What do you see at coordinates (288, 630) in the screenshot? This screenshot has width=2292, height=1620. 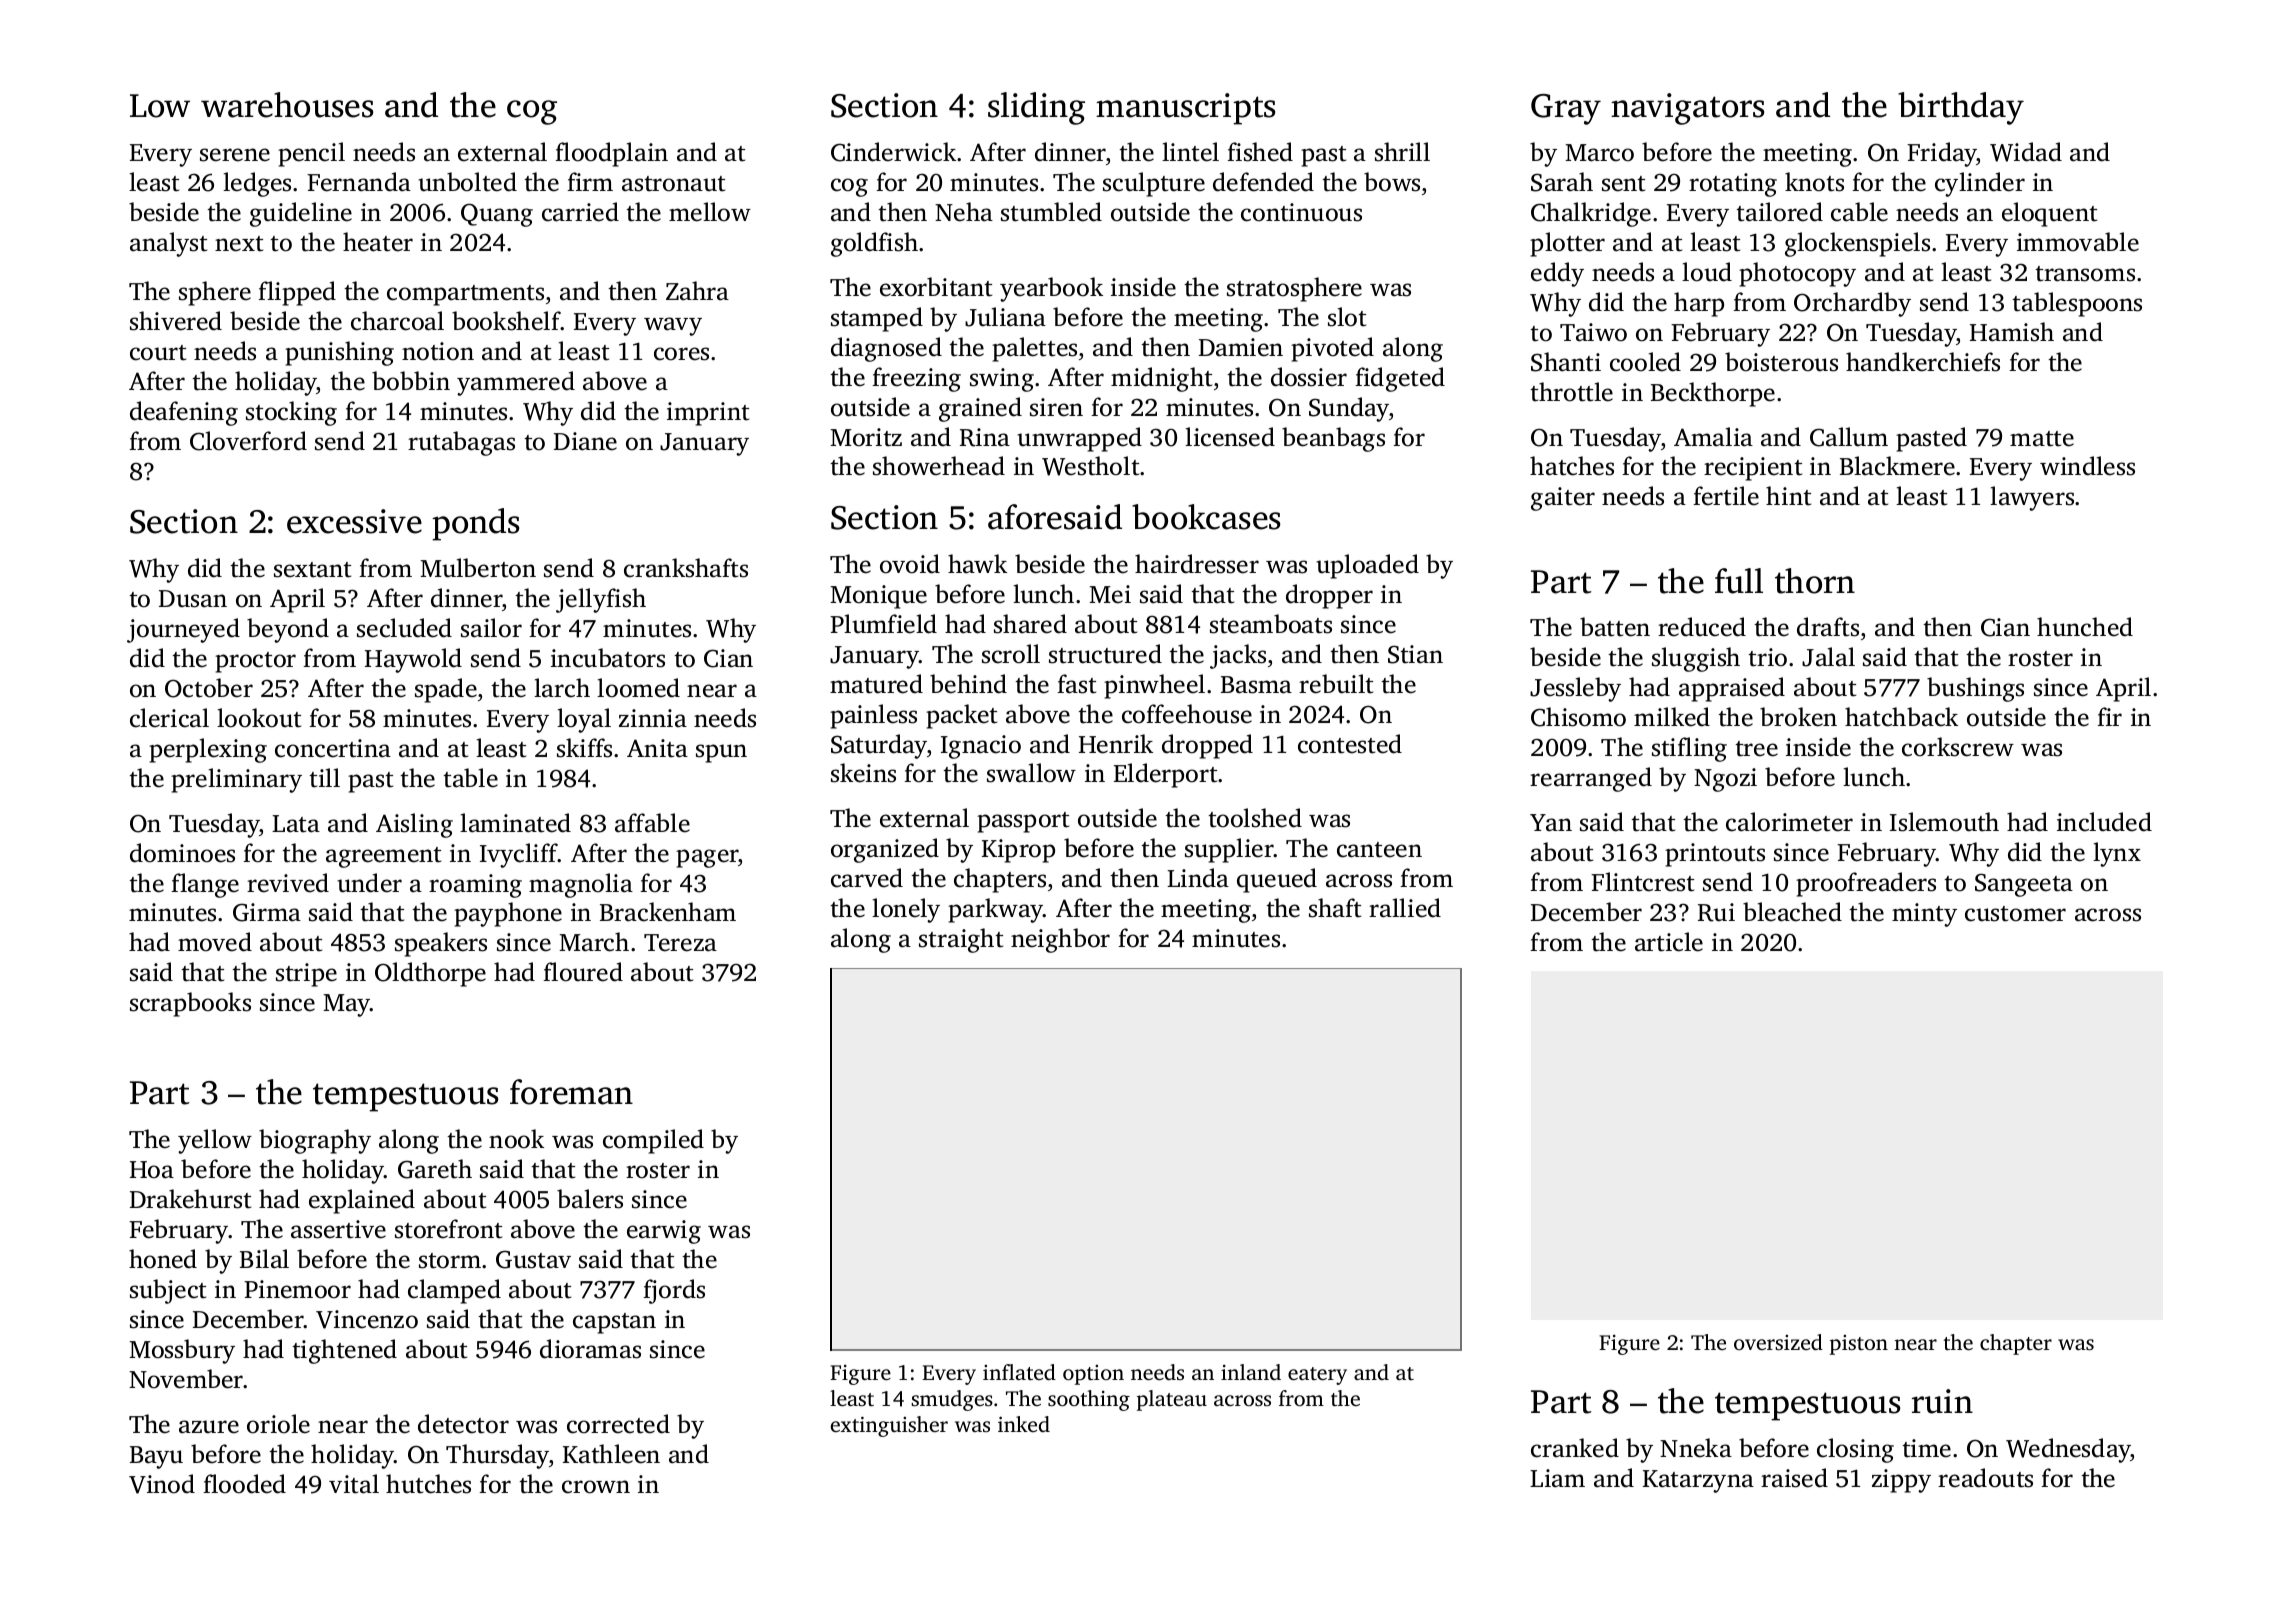 I see `beyond` at bounding box center [288, 630].
